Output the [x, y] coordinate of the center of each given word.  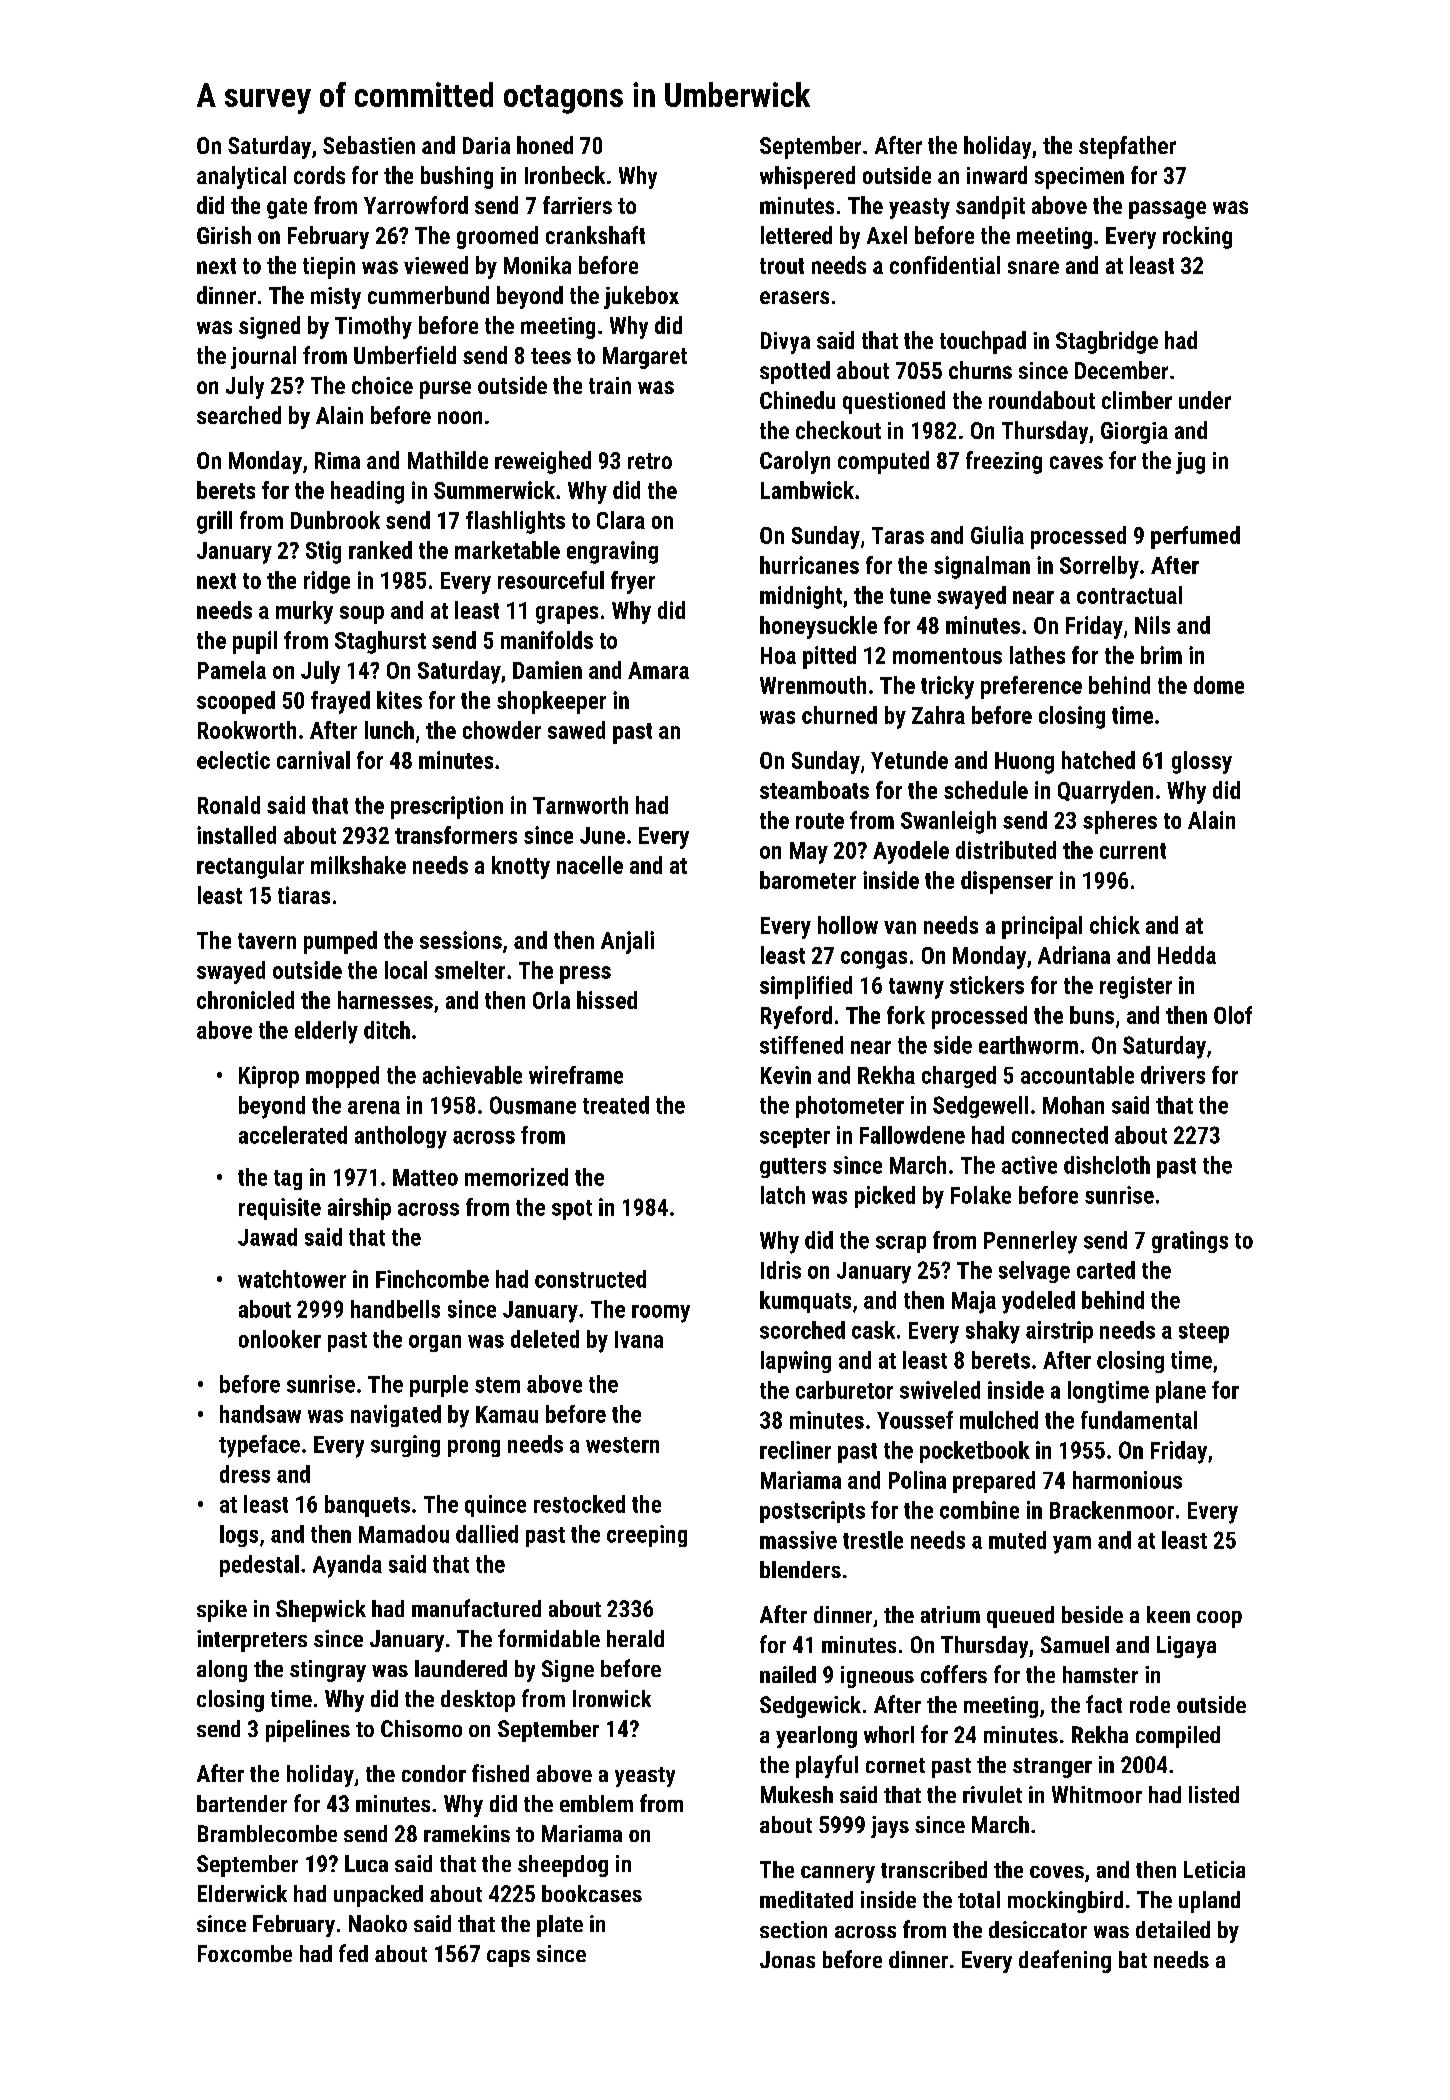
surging [405, 1446]
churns [980, 370]
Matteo [425, 1177]
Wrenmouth [813, 685]
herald [635, 1638]
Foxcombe [245, 1953]
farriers [577, 205]
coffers [954, 1674]
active [1029, 1165]
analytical [241, 177]
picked [885, 1197]
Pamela [232, 670]
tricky [947, 687]
